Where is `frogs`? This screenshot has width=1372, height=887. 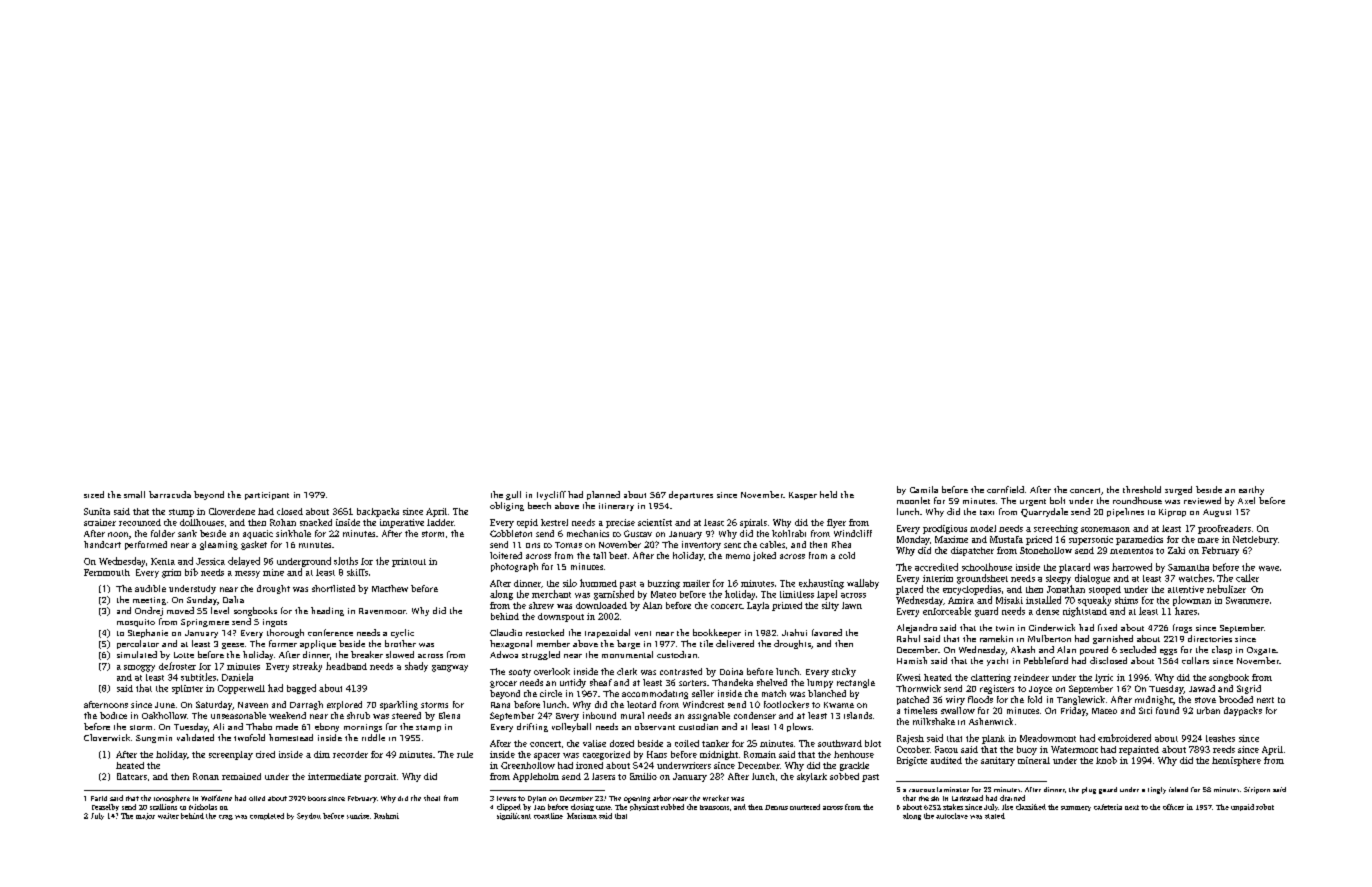 frogs is located at coordinates (1182, 628).
